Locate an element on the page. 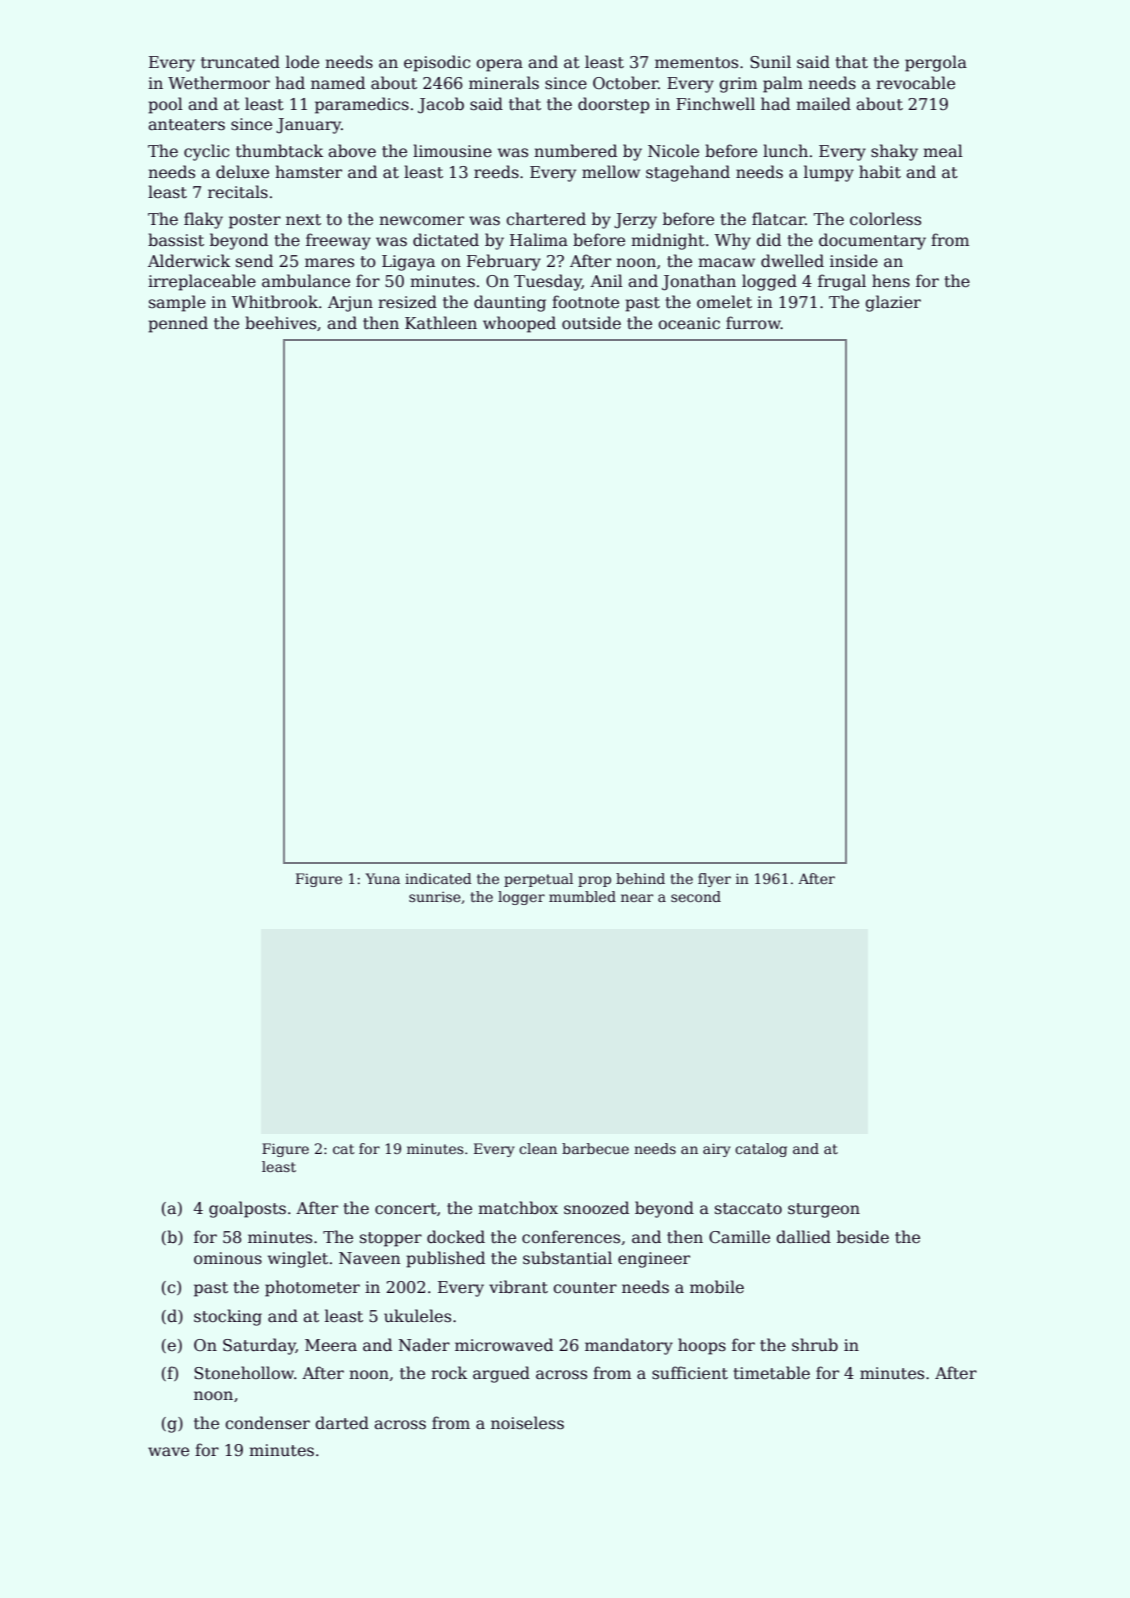 This image has width=1130, height=1598. glazier is located at coordinates (893, 303).
